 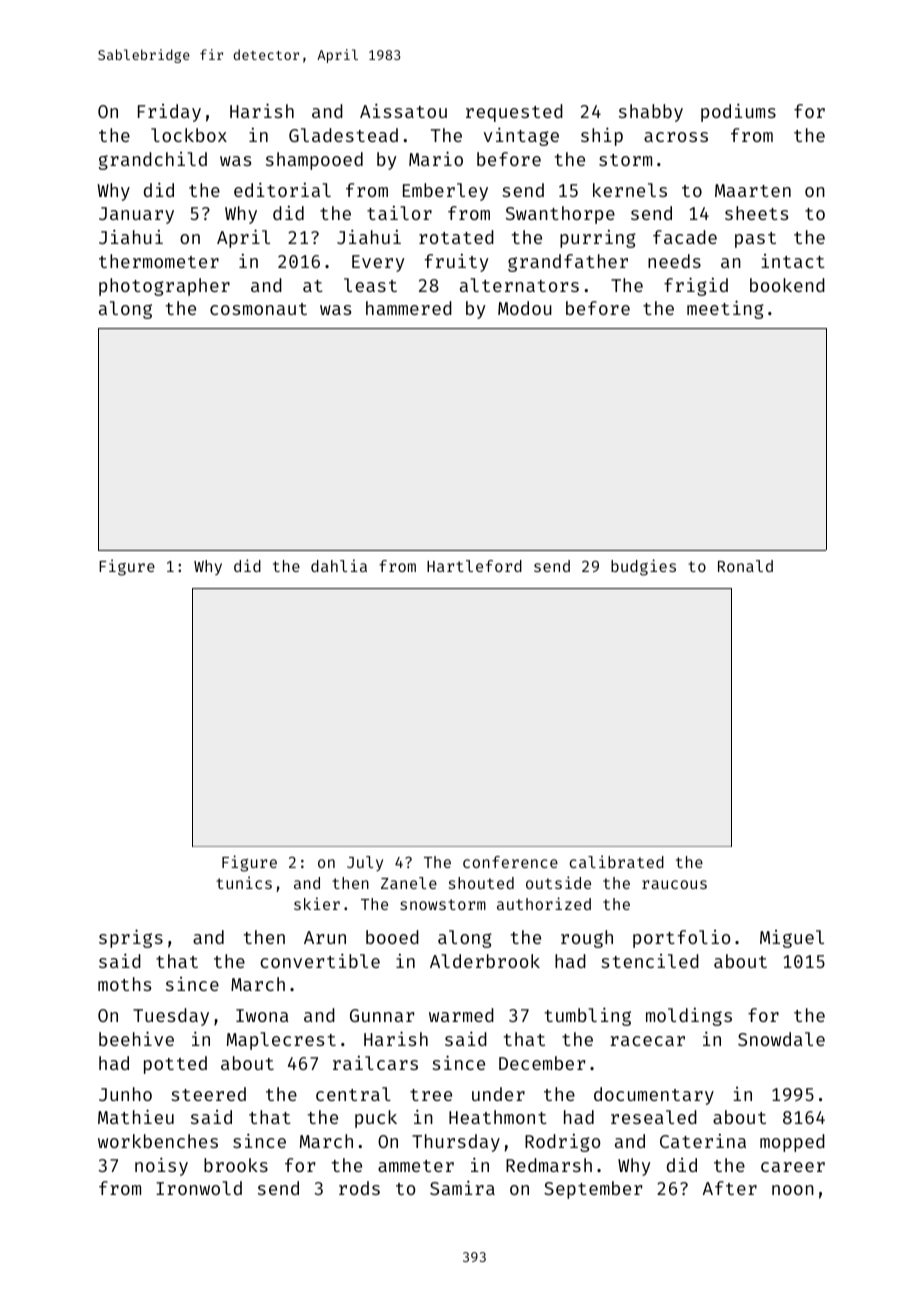 I want to click on dahlia, so click(x=339, y=565).
